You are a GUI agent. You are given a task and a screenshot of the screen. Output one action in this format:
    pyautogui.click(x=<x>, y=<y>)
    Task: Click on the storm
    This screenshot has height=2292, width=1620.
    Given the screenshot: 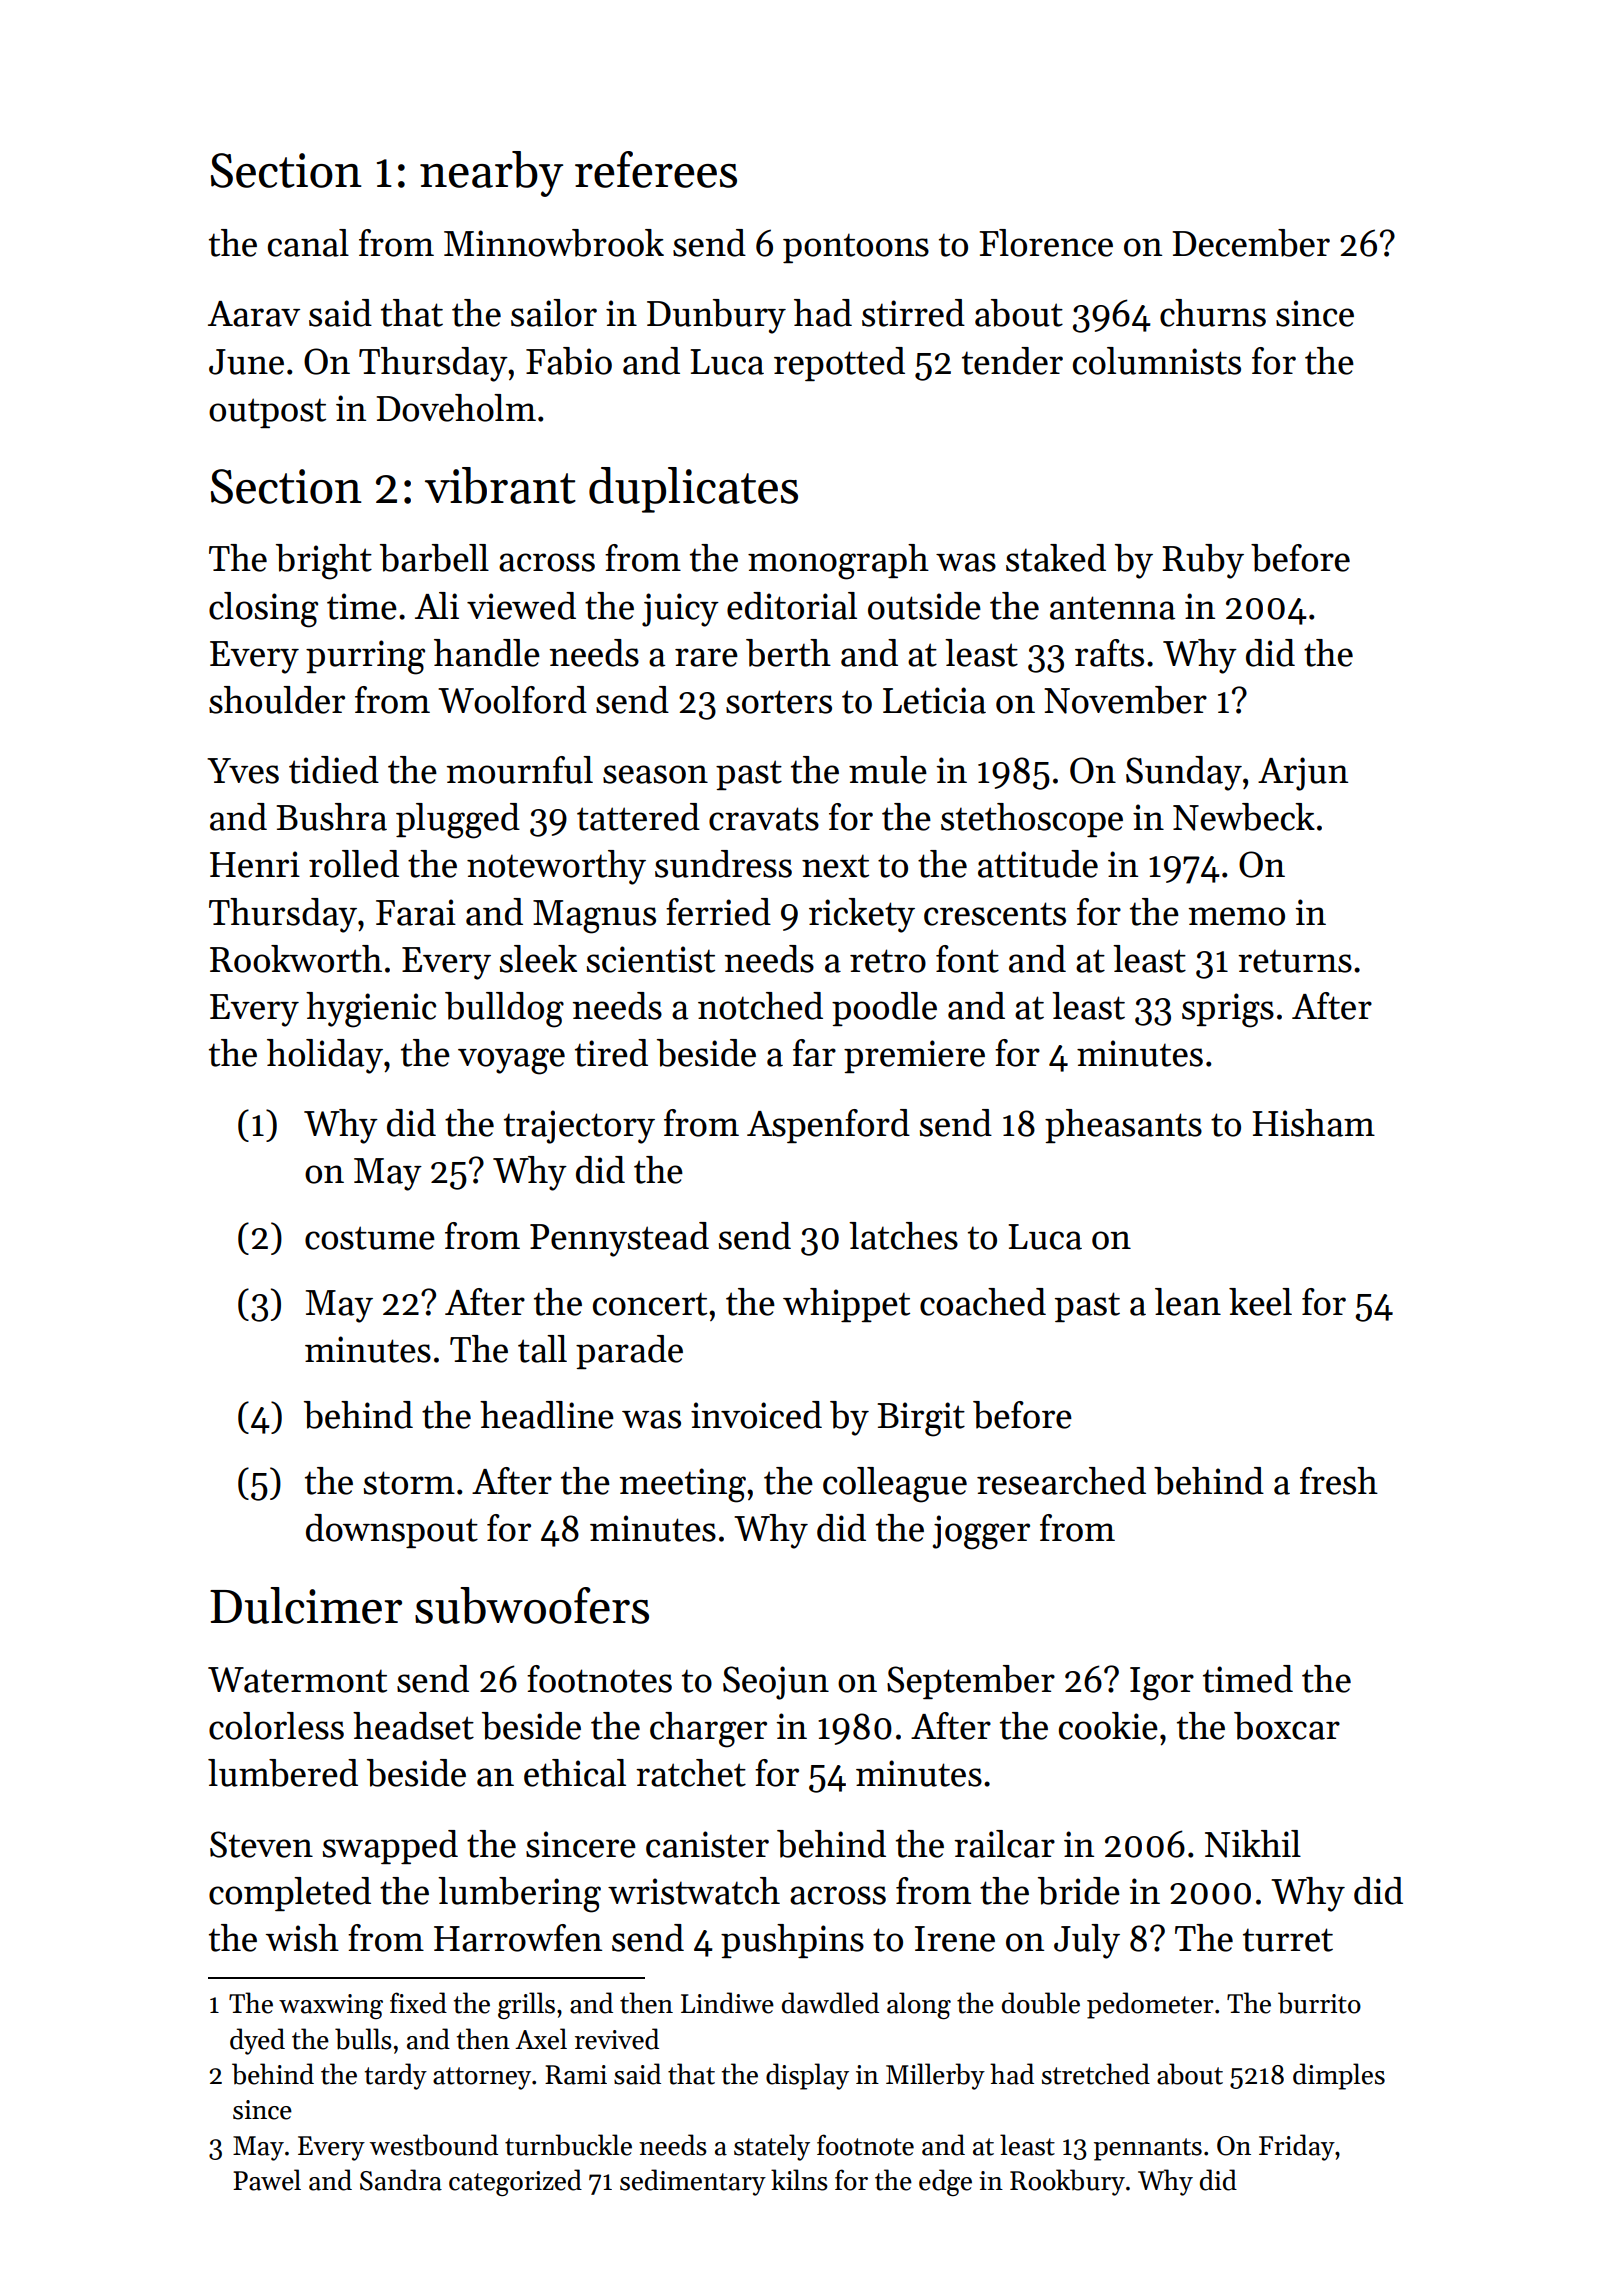 What is the action you would take?
    pyautogui.click(x=409, y=1483)
